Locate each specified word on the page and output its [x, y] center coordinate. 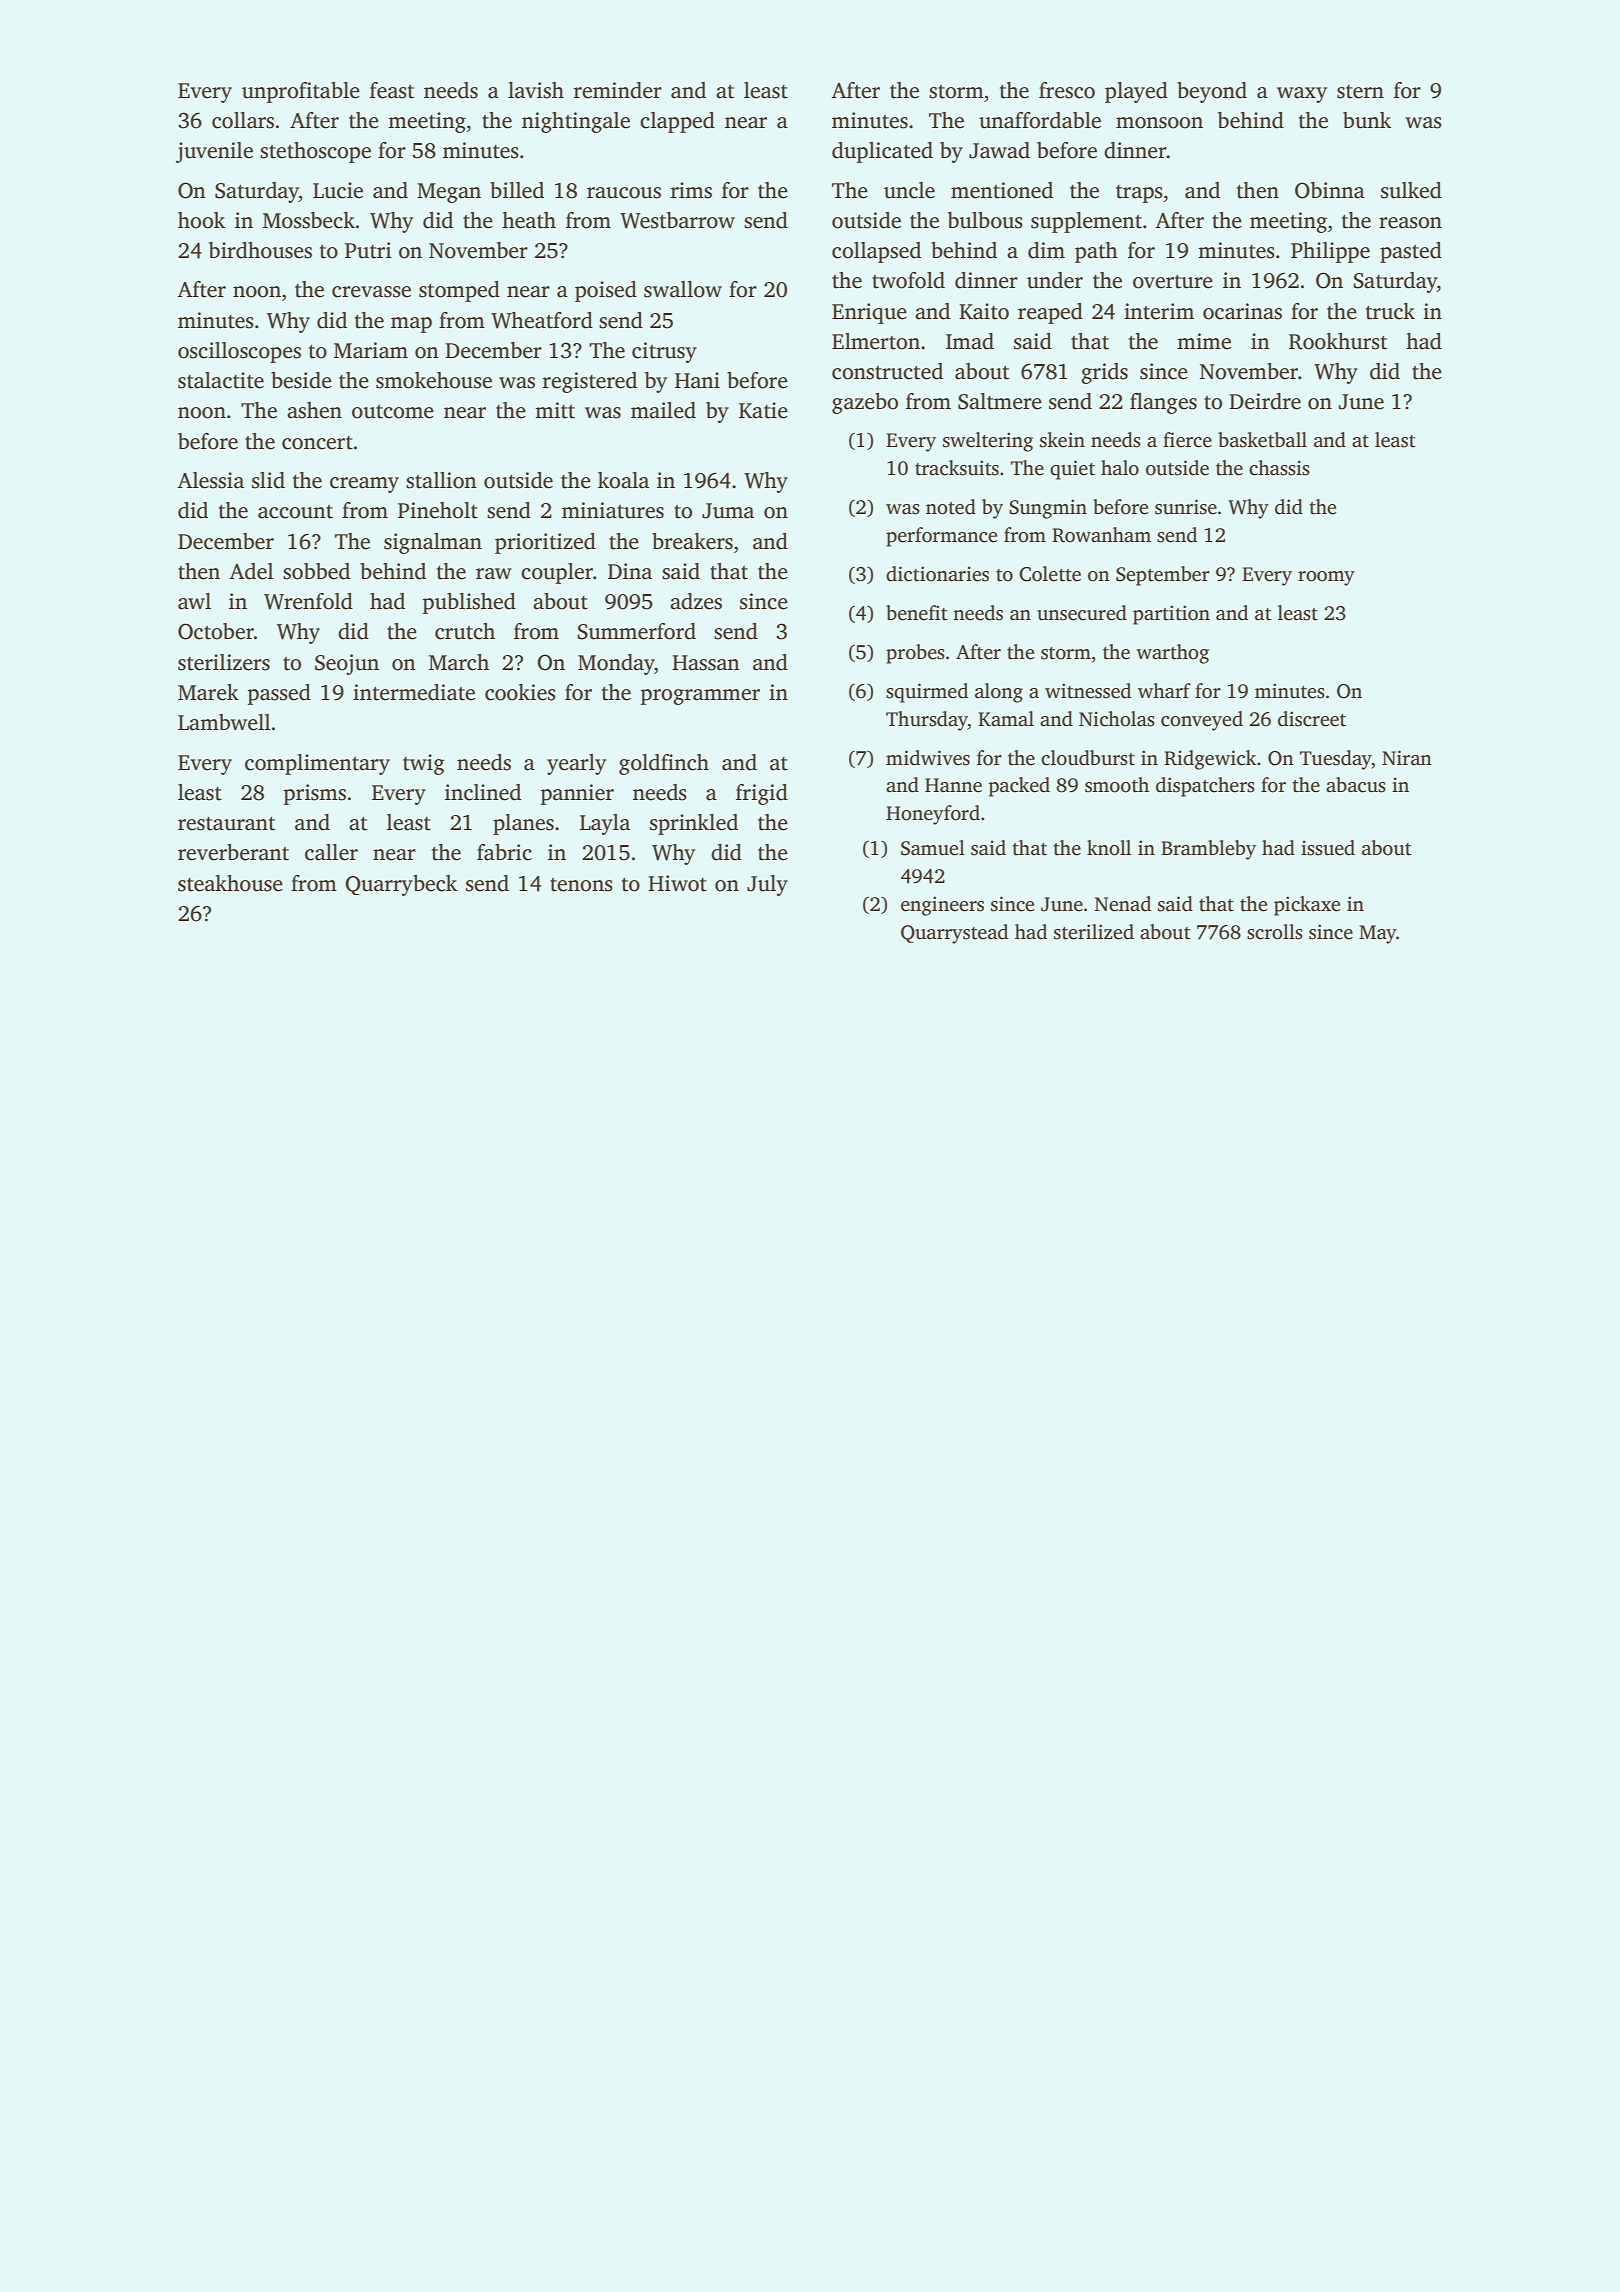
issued [1328, 848]
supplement [1086, 222]
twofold [908, 280]
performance [941, 537]
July [767, 885]
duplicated [882, 152]
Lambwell [224, 722]
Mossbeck [309, 220]
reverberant [233, 852]
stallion [441, 480]
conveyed [1202, 721]
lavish [536, 90]
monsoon [1159, 123]
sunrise [1186, 507]
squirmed [927, 693]
